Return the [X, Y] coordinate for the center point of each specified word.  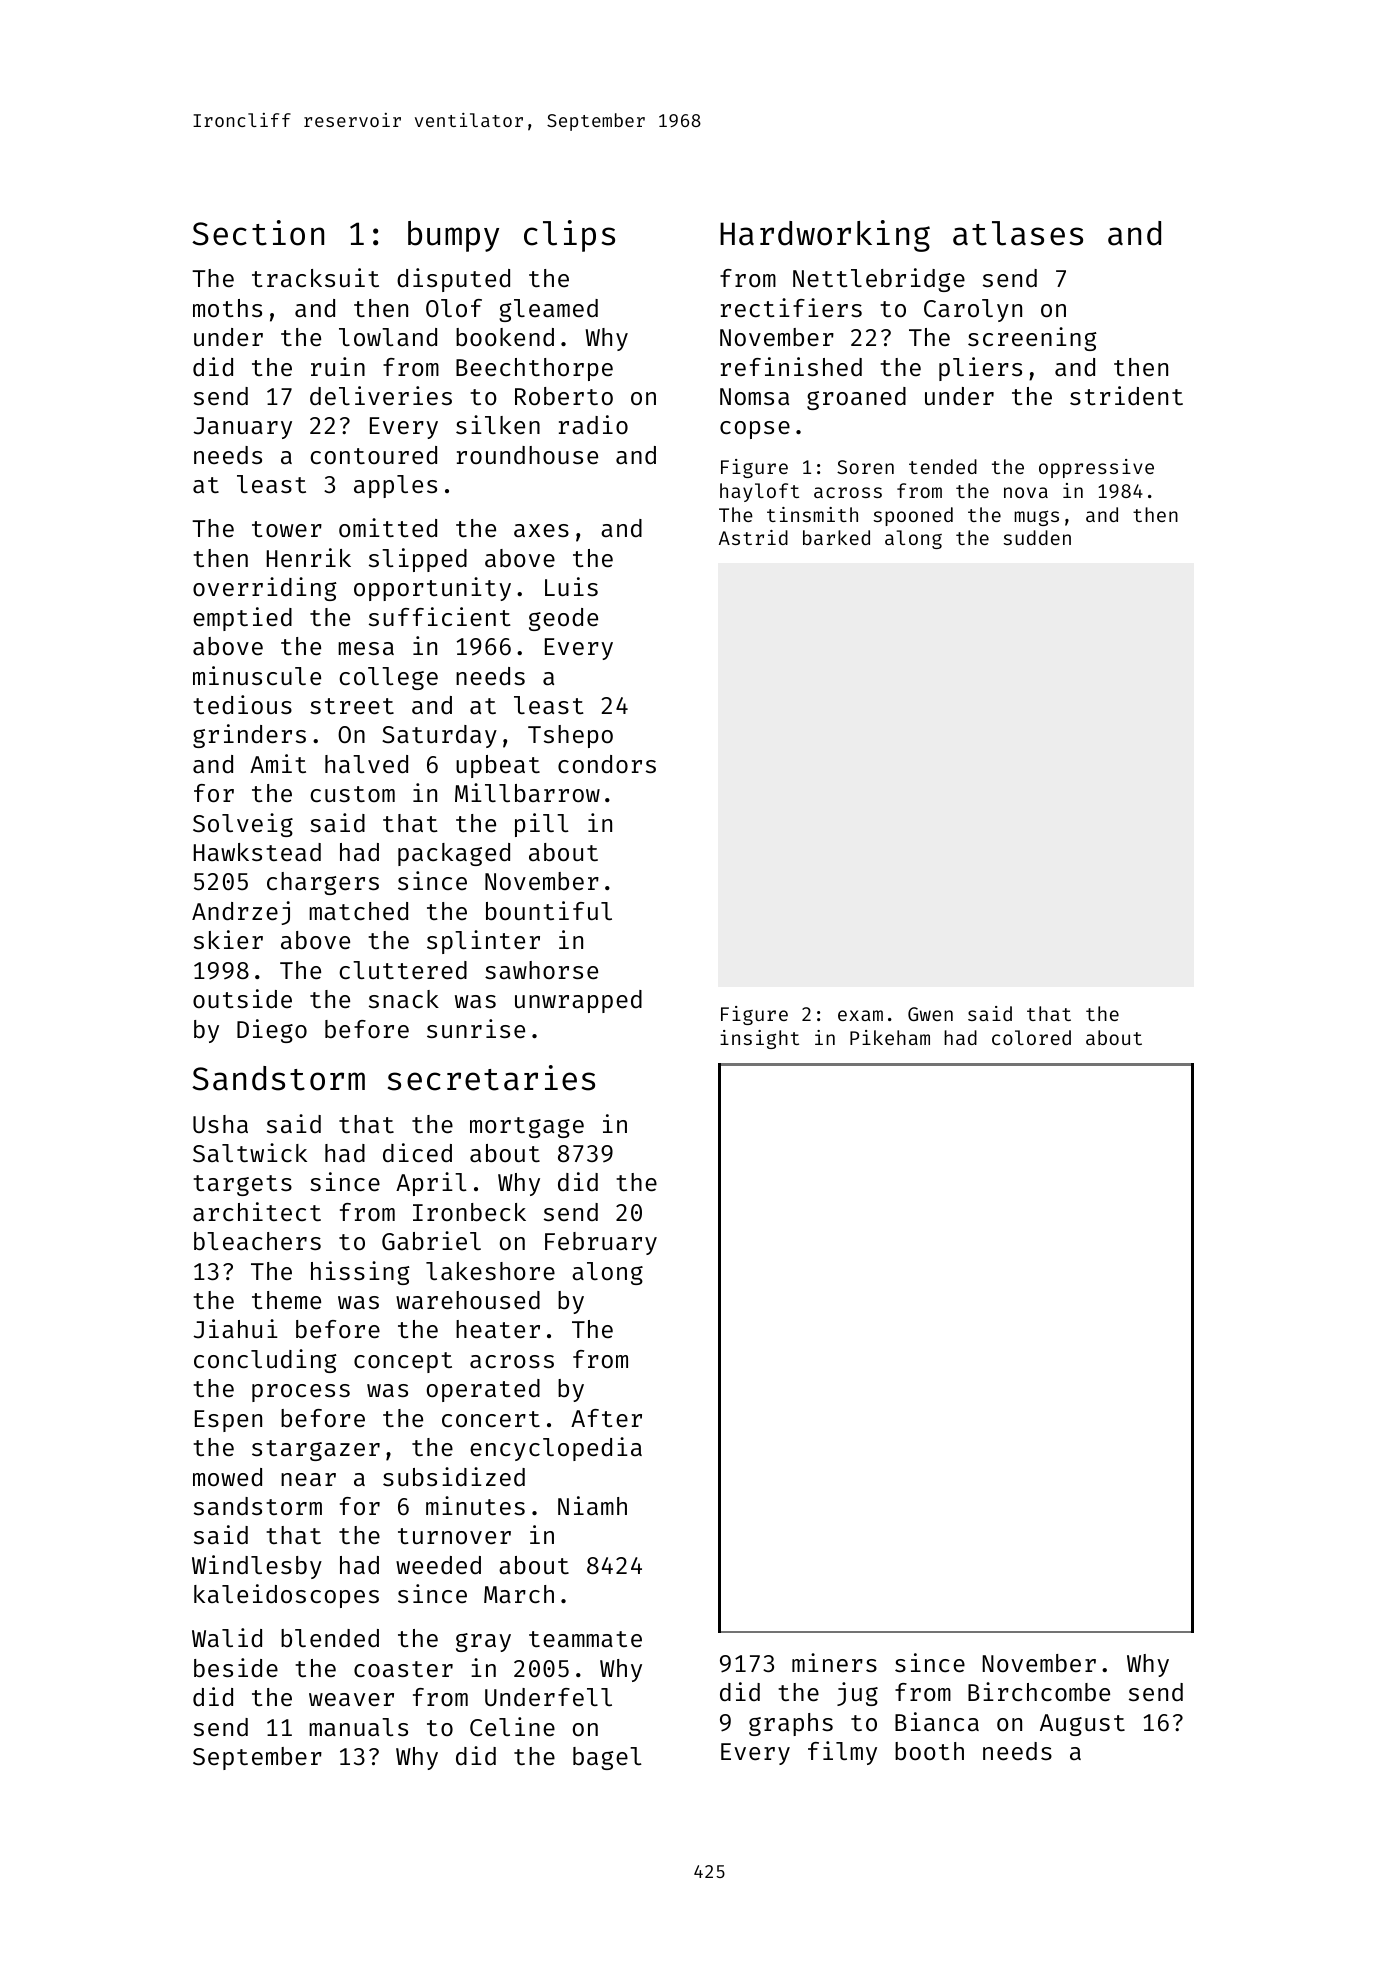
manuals [358, 1727]
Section [258, 233]
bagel [607, 1758]
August [1082, 1725]
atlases [1018, 233]
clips [569, 236]
